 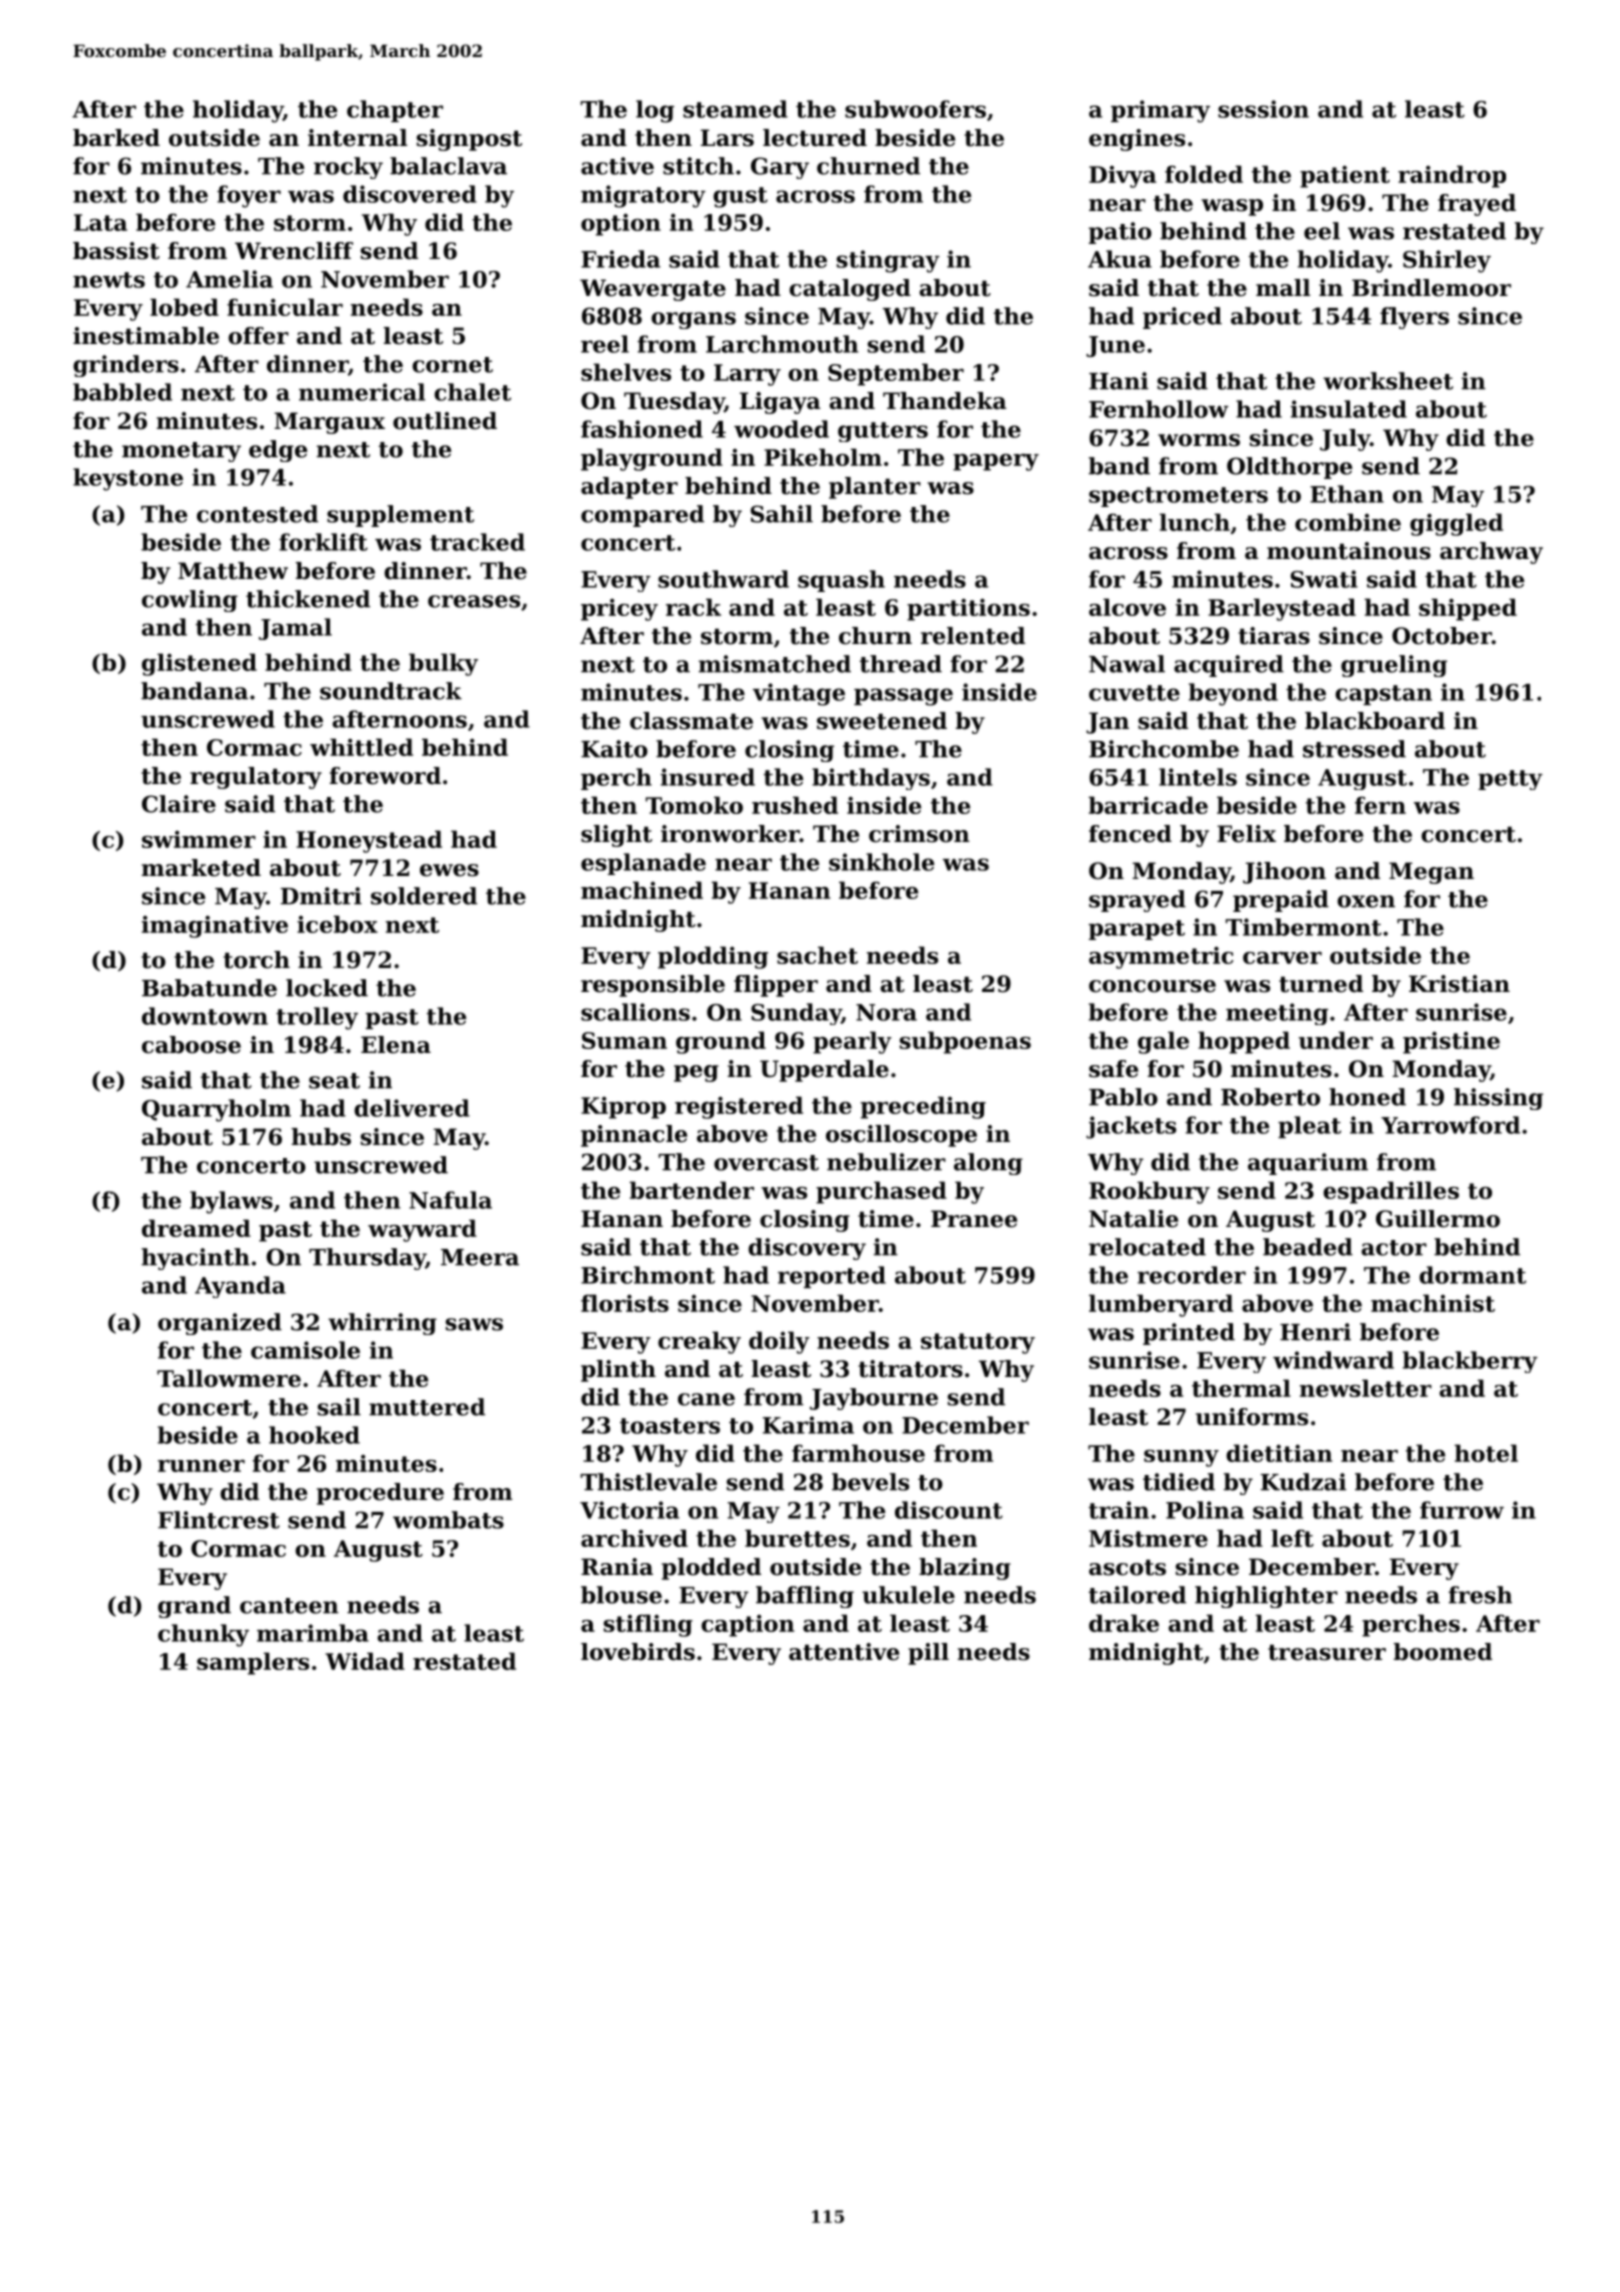 What do you see at coordinates (1120, 233) in the screenshot?
I see `patio` at bounding box center [1120, 233].
